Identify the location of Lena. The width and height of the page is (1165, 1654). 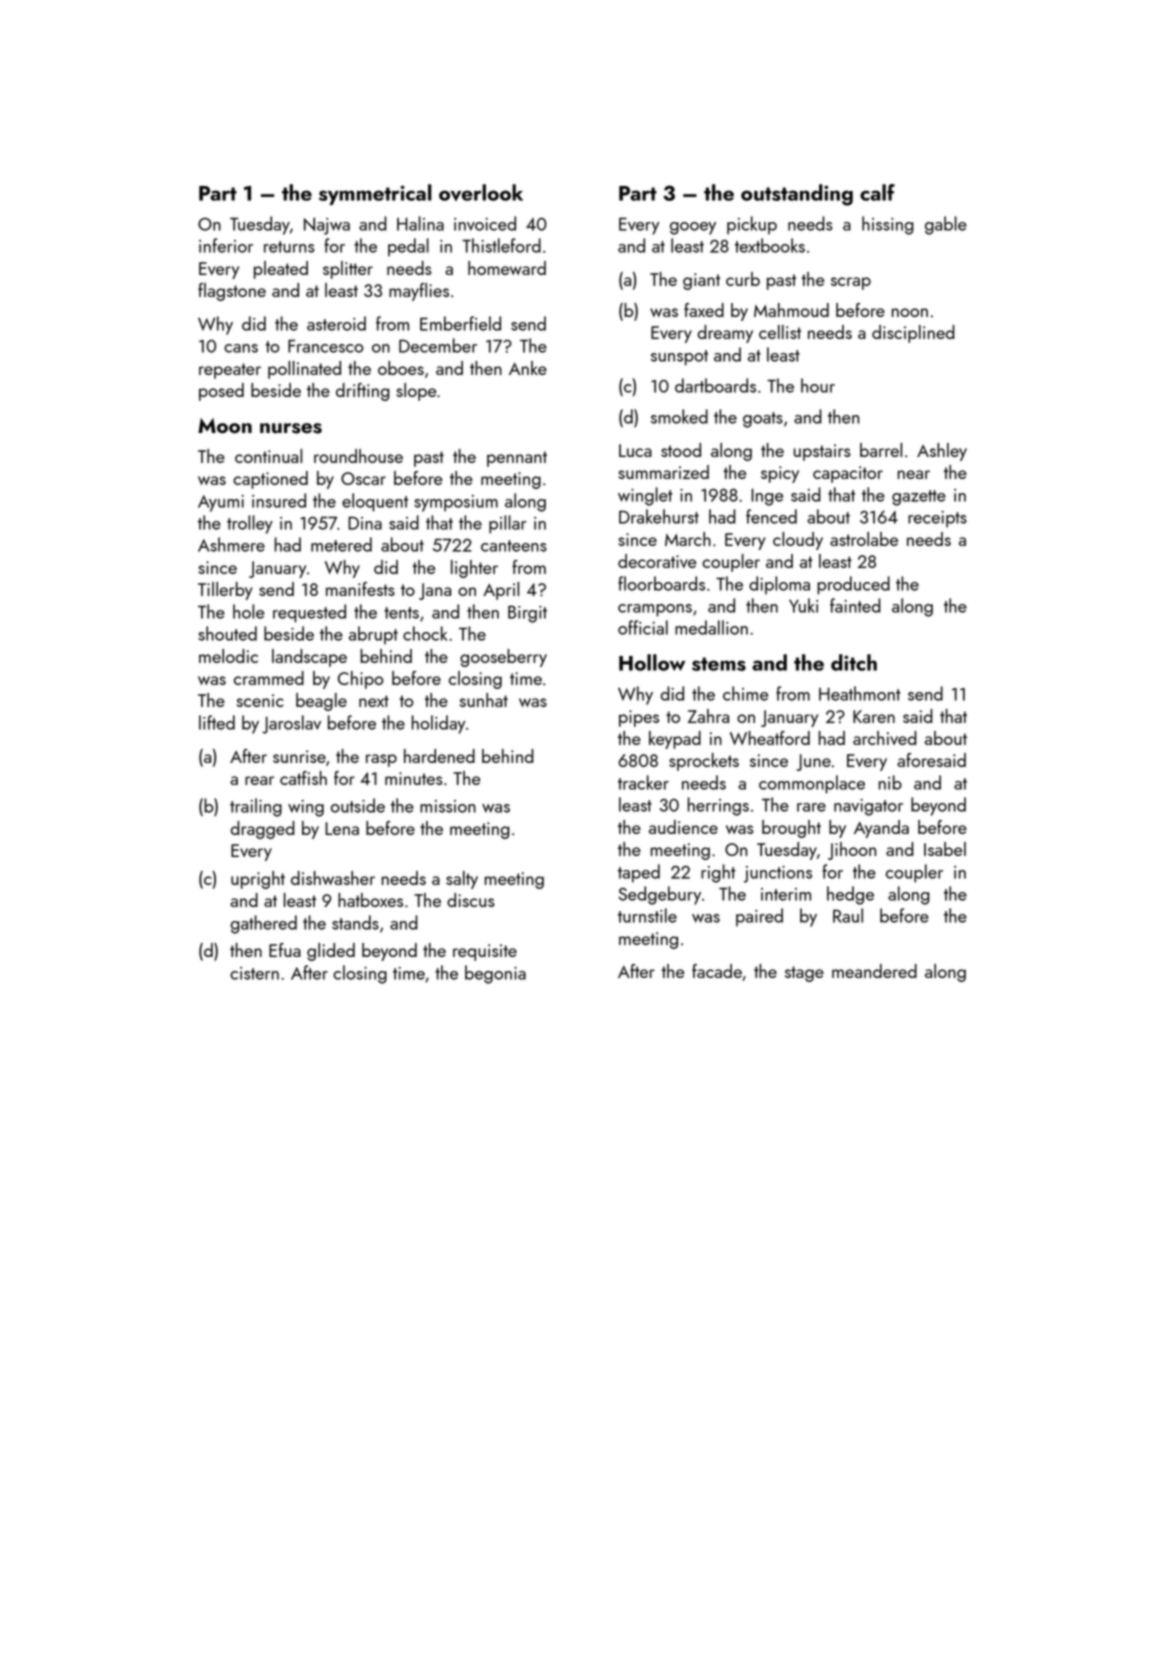
(342, 828).
